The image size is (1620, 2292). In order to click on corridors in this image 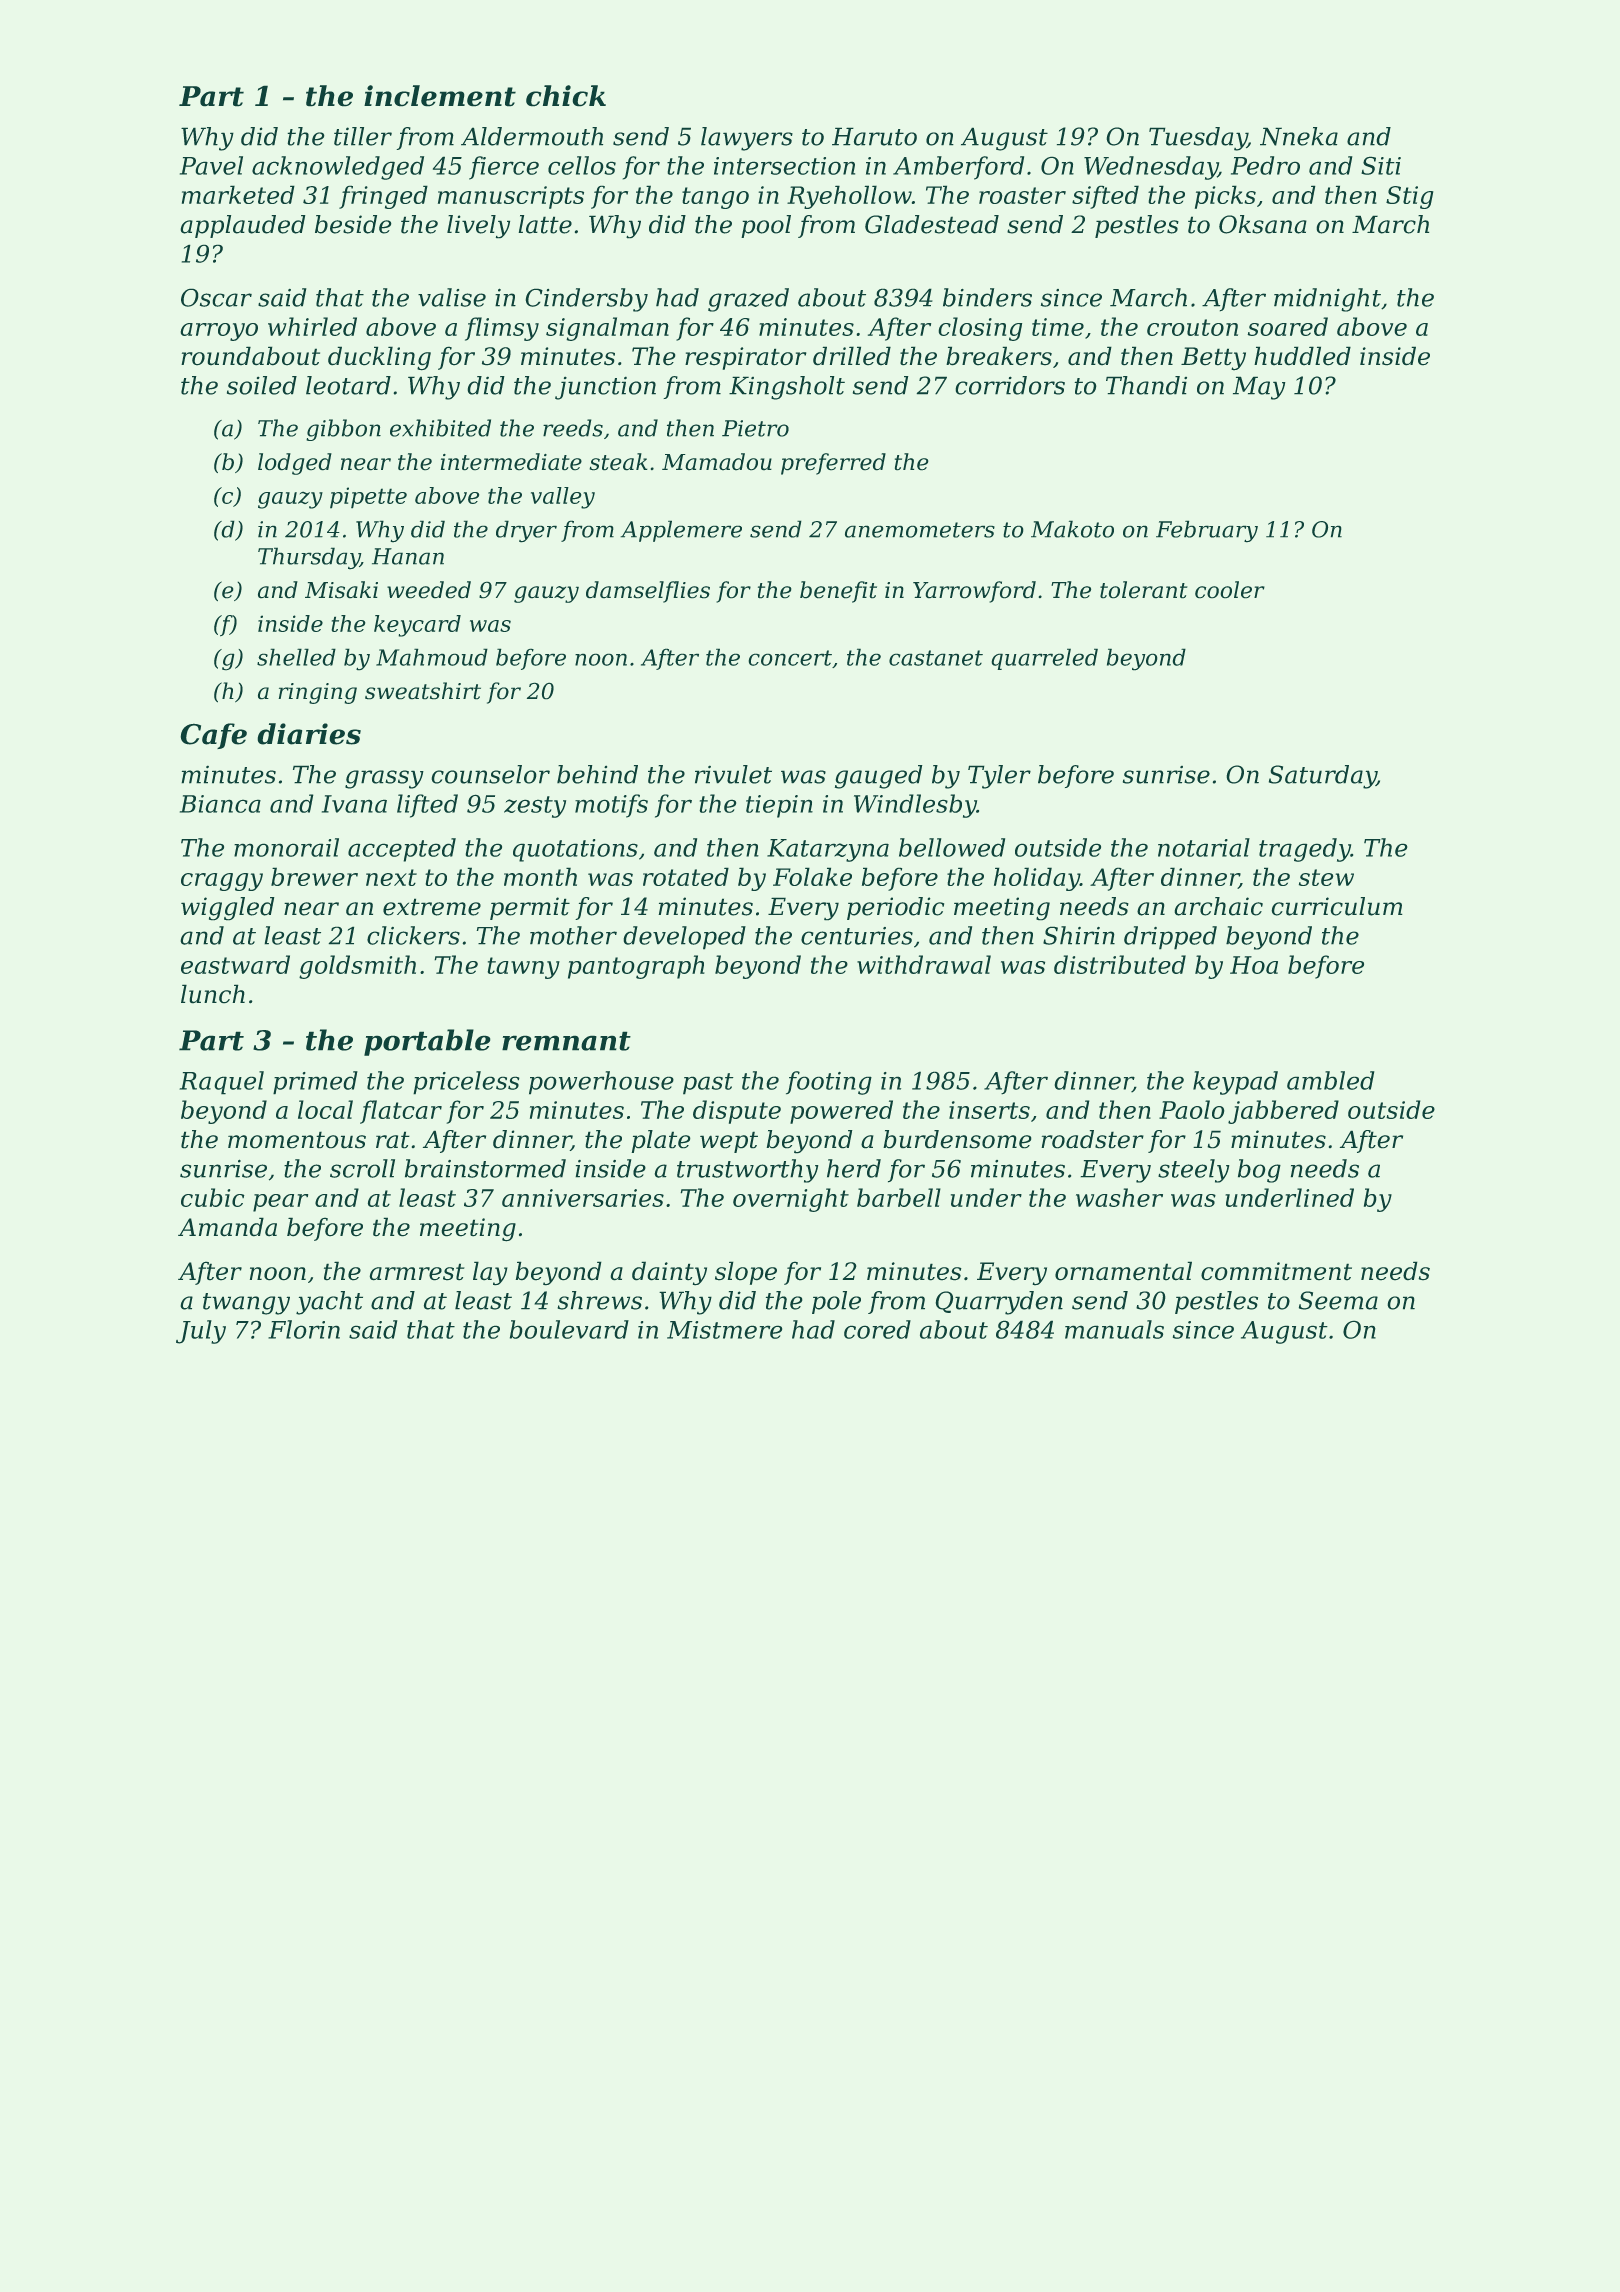, I will do `click(1010, 385)`.
